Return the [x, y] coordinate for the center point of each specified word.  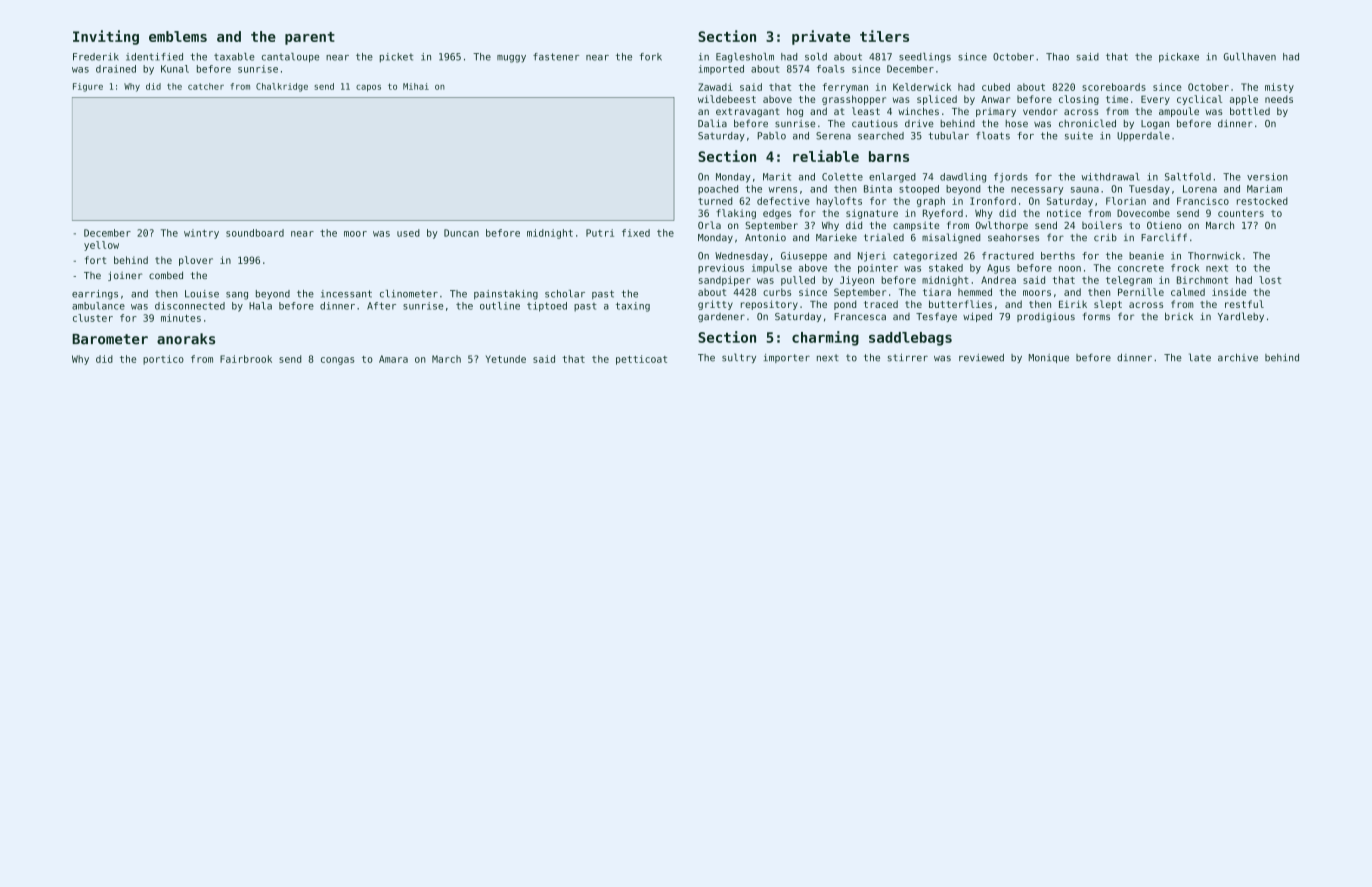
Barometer [110, 339]
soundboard [255, 233]
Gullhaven [1250, 57]
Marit [777, 177]
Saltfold [1188, 177]
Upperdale [1143, 136]
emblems [178, 36]
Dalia [712, 123]
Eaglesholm [745, 58]
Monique [1049, 358]
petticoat [641, 360]
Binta [878, 189]
